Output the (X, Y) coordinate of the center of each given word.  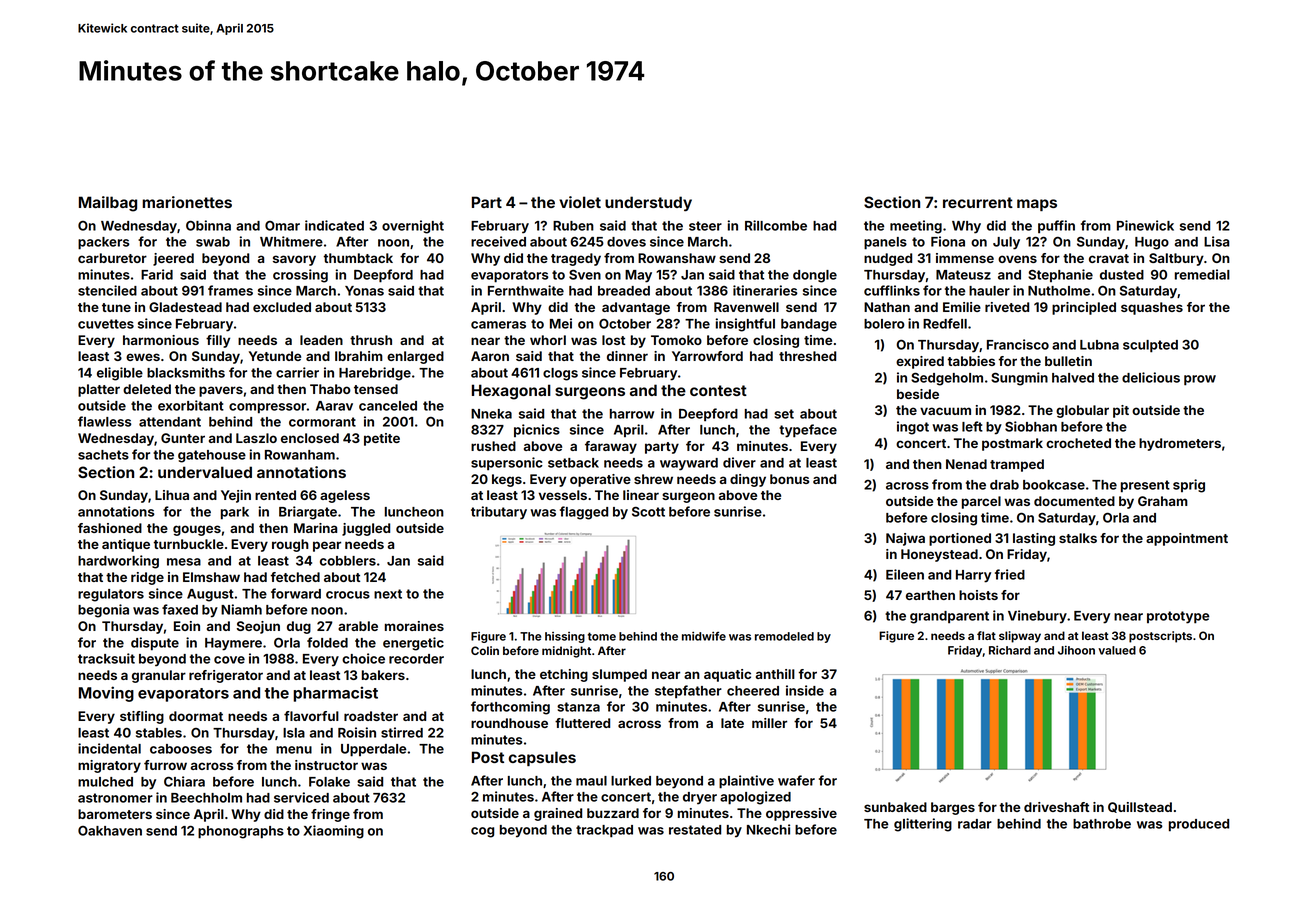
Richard (1010, 650)
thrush (371, 340)
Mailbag (108, 204)
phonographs (241, 832)
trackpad (604, 831)
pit (1121, 411)
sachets (103, 455)
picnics (537, 430)
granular (159, 676)
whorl (548, 340)
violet (580, 202)
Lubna (1099, 345)
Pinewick (1145, 225)
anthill (775, 674)
